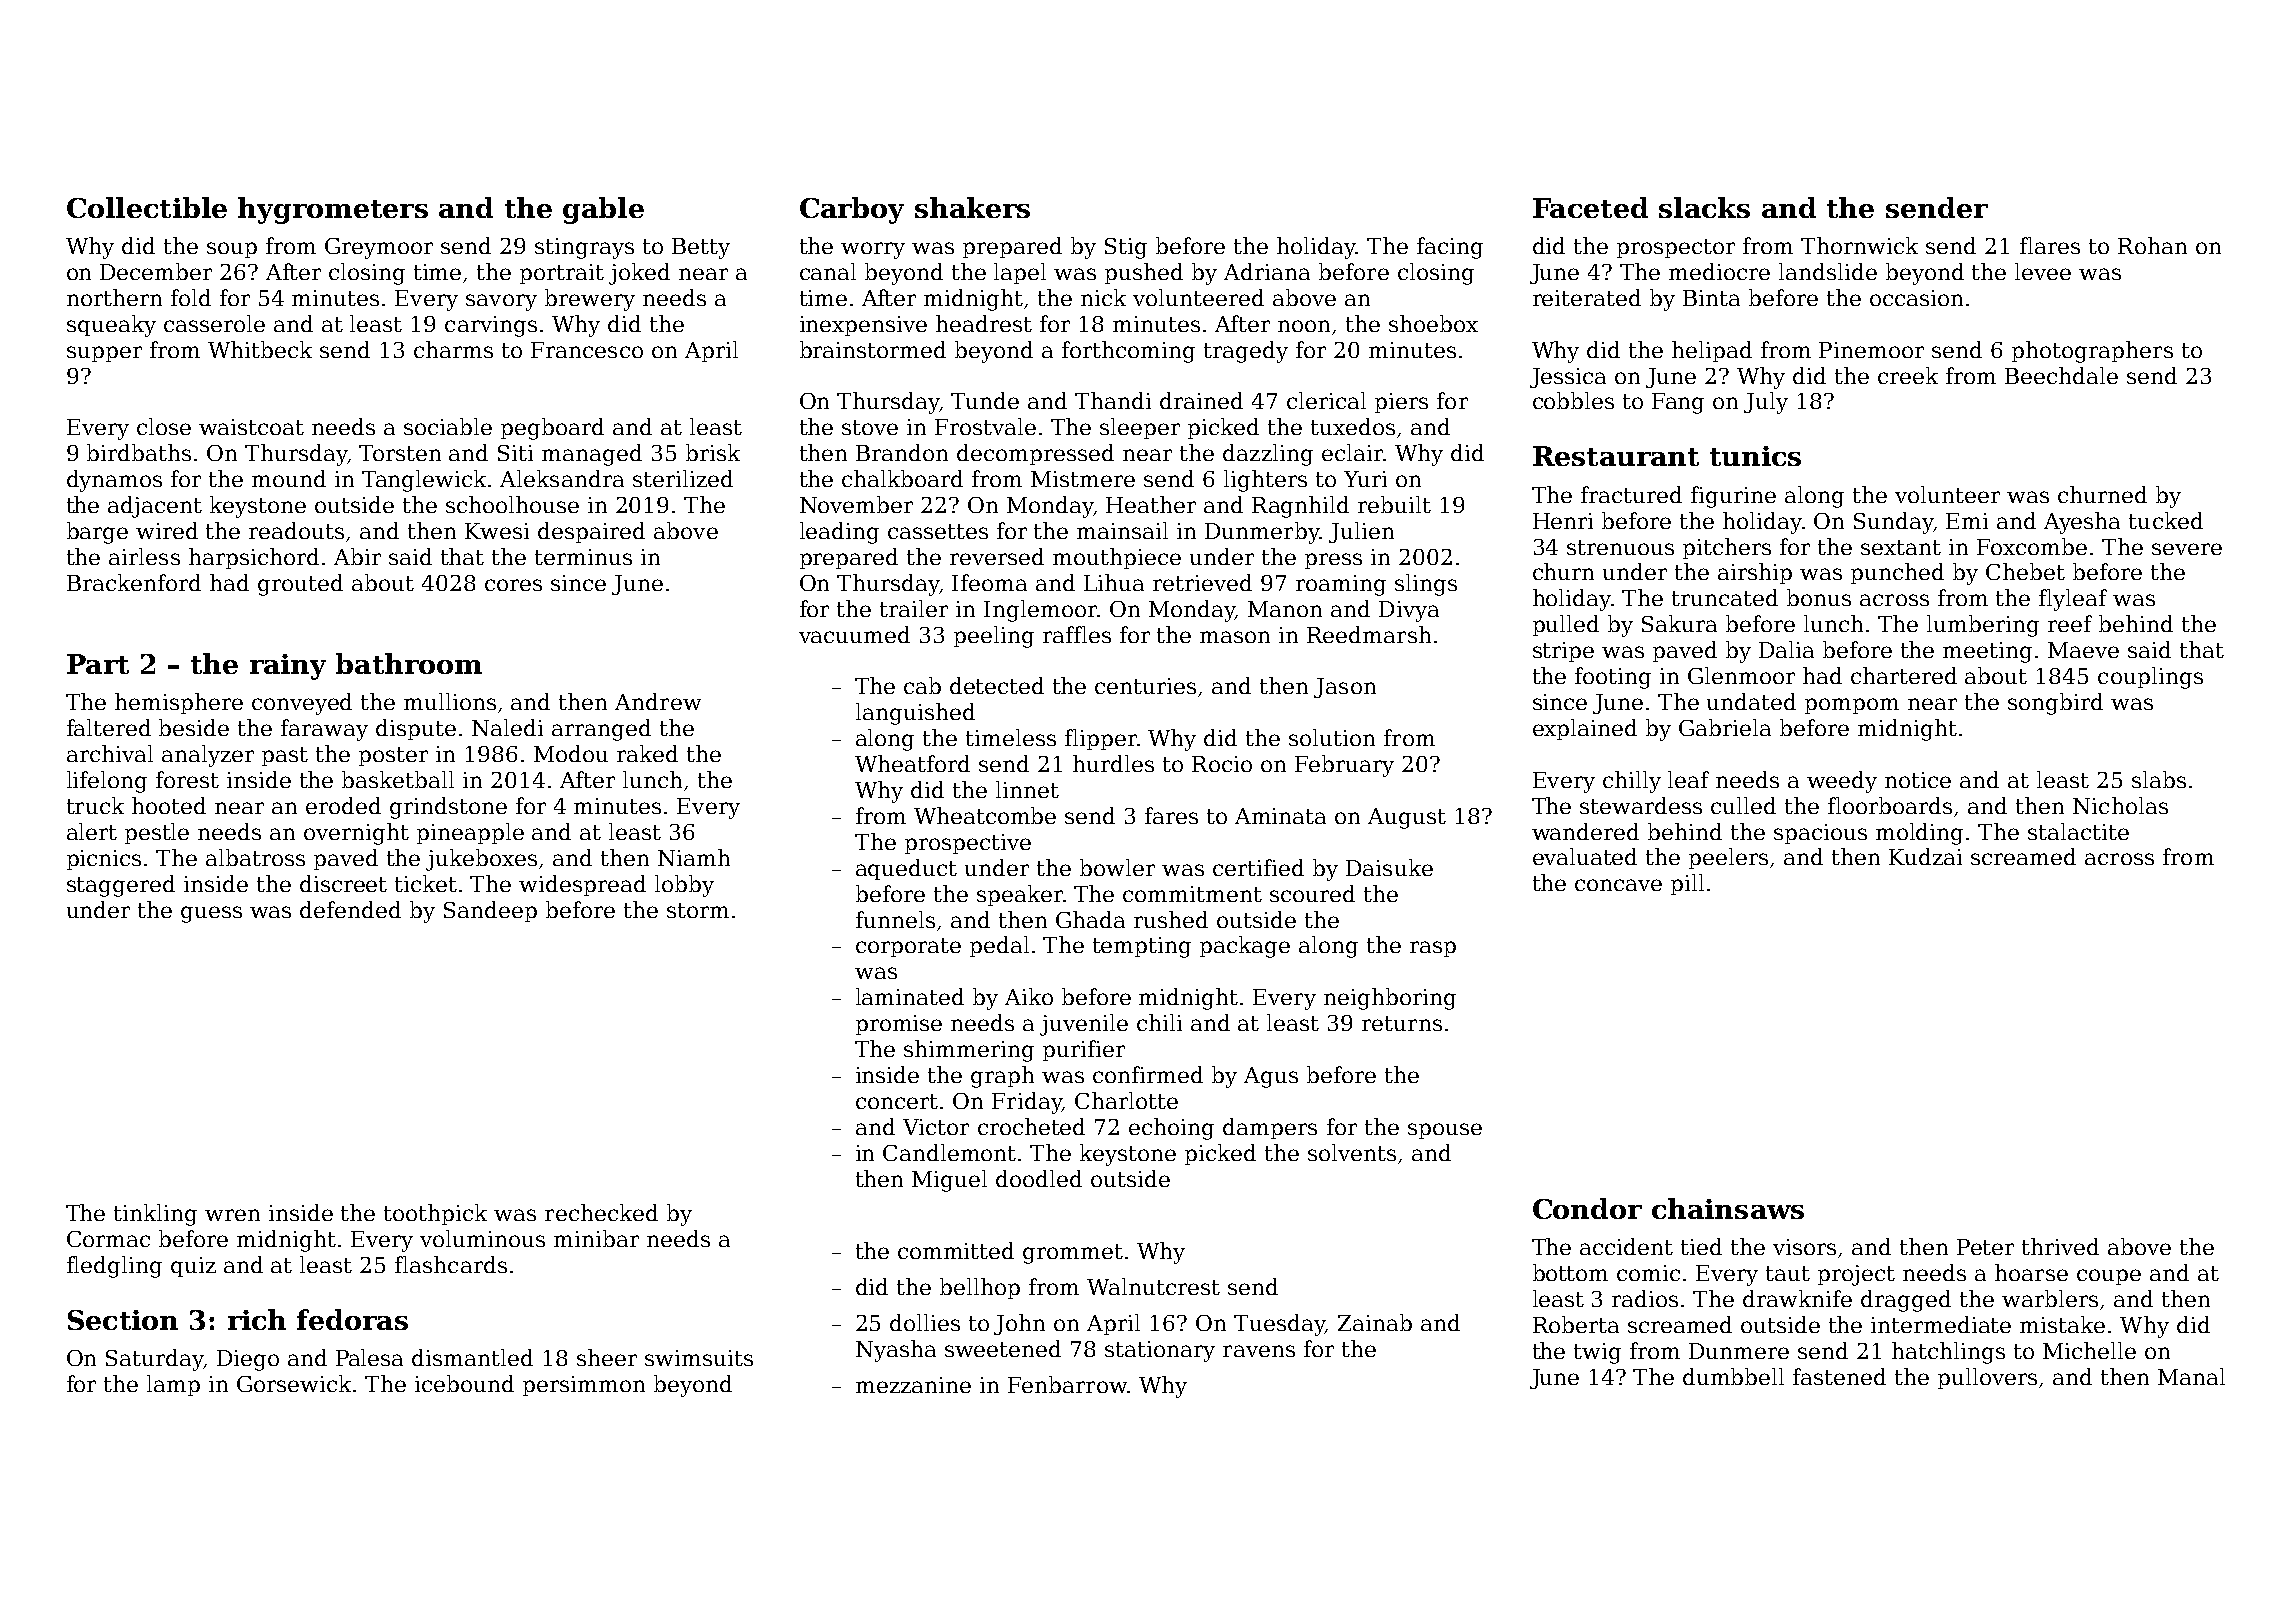 The width and height of the screenshot is (2292, 1620). What do you see at coordinates (1704, 207) in the screenshot?
I see `slacks` at bounding box center [1704, 207].
